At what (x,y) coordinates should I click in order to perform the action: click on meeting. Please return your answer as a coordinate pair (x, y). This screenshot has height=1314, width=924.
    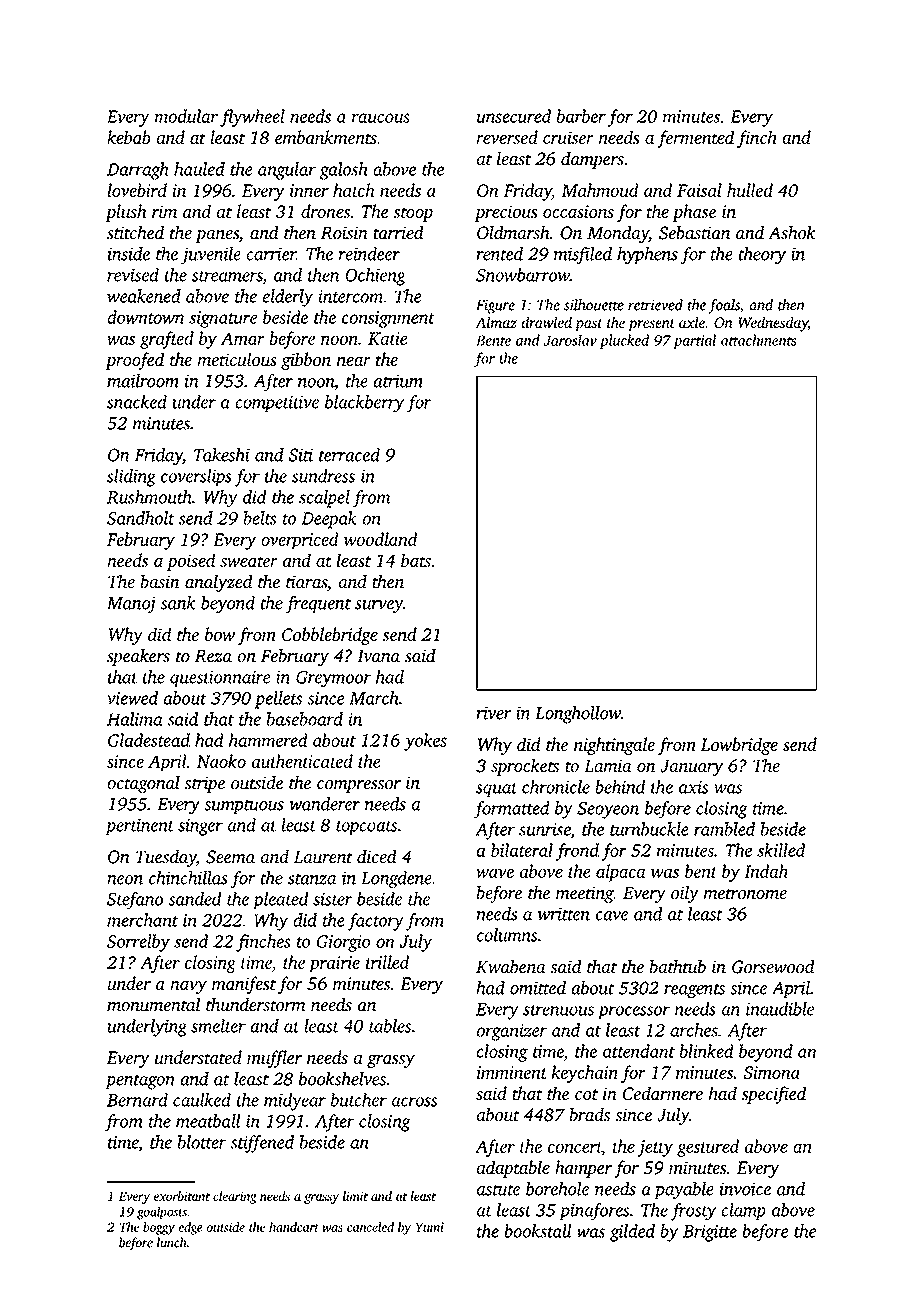
    Looking at the image, I should click on (585, 894).
